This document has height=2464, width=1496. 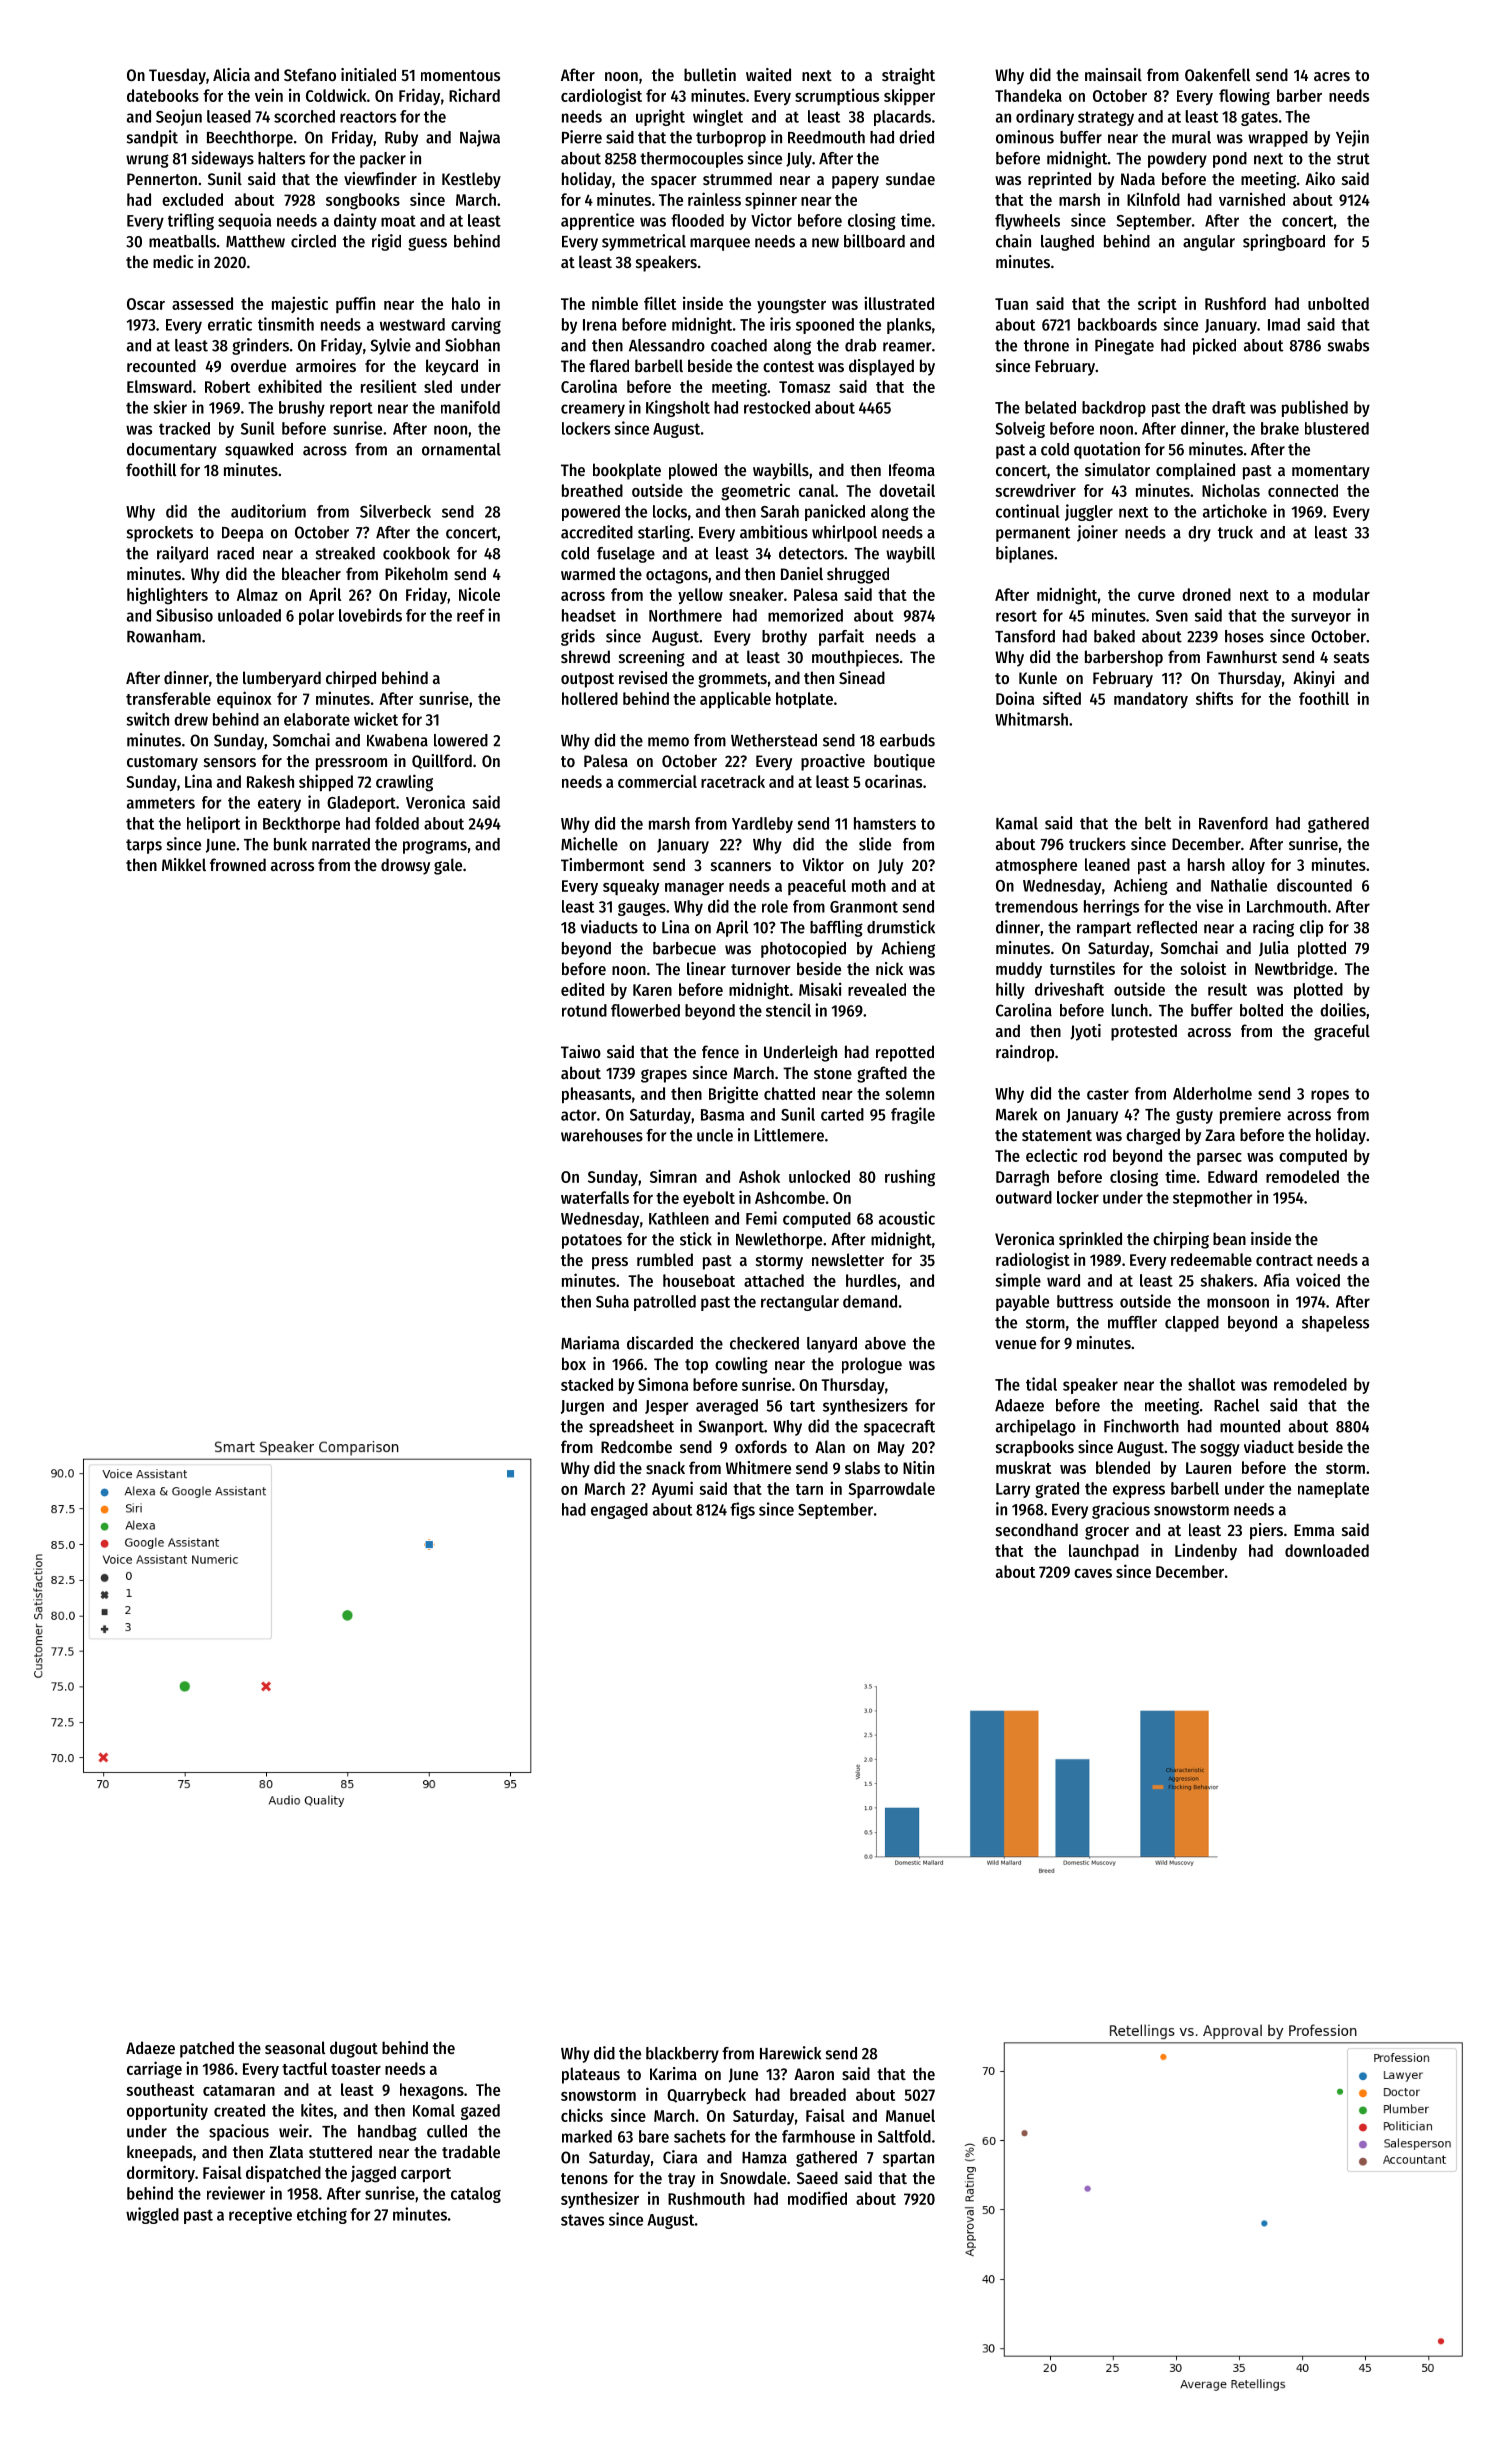 What do you see at coordinates (295, 2047) in the document?
I see `seasonal` at bounding box center [295, 2047].
